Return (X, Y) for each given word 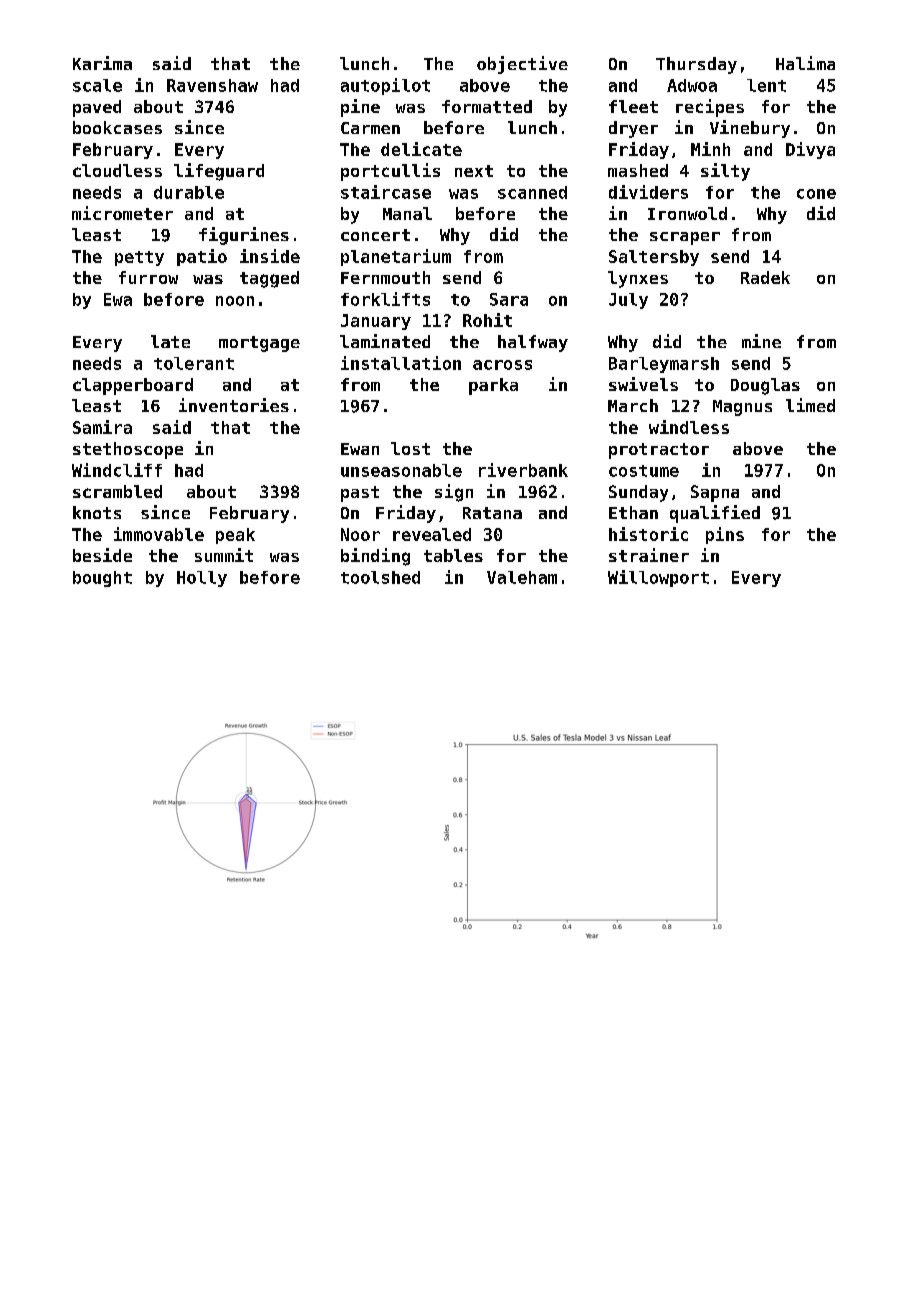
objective (522, 65)
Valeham (522, 577)
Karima (102, 63)
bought (102, 579)
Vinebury (750, 129)
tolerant (194, 363)
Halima (805, 63)
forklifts (385, 299)
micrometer (122, 213)
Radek (765, 277)
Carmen (370, 128)
